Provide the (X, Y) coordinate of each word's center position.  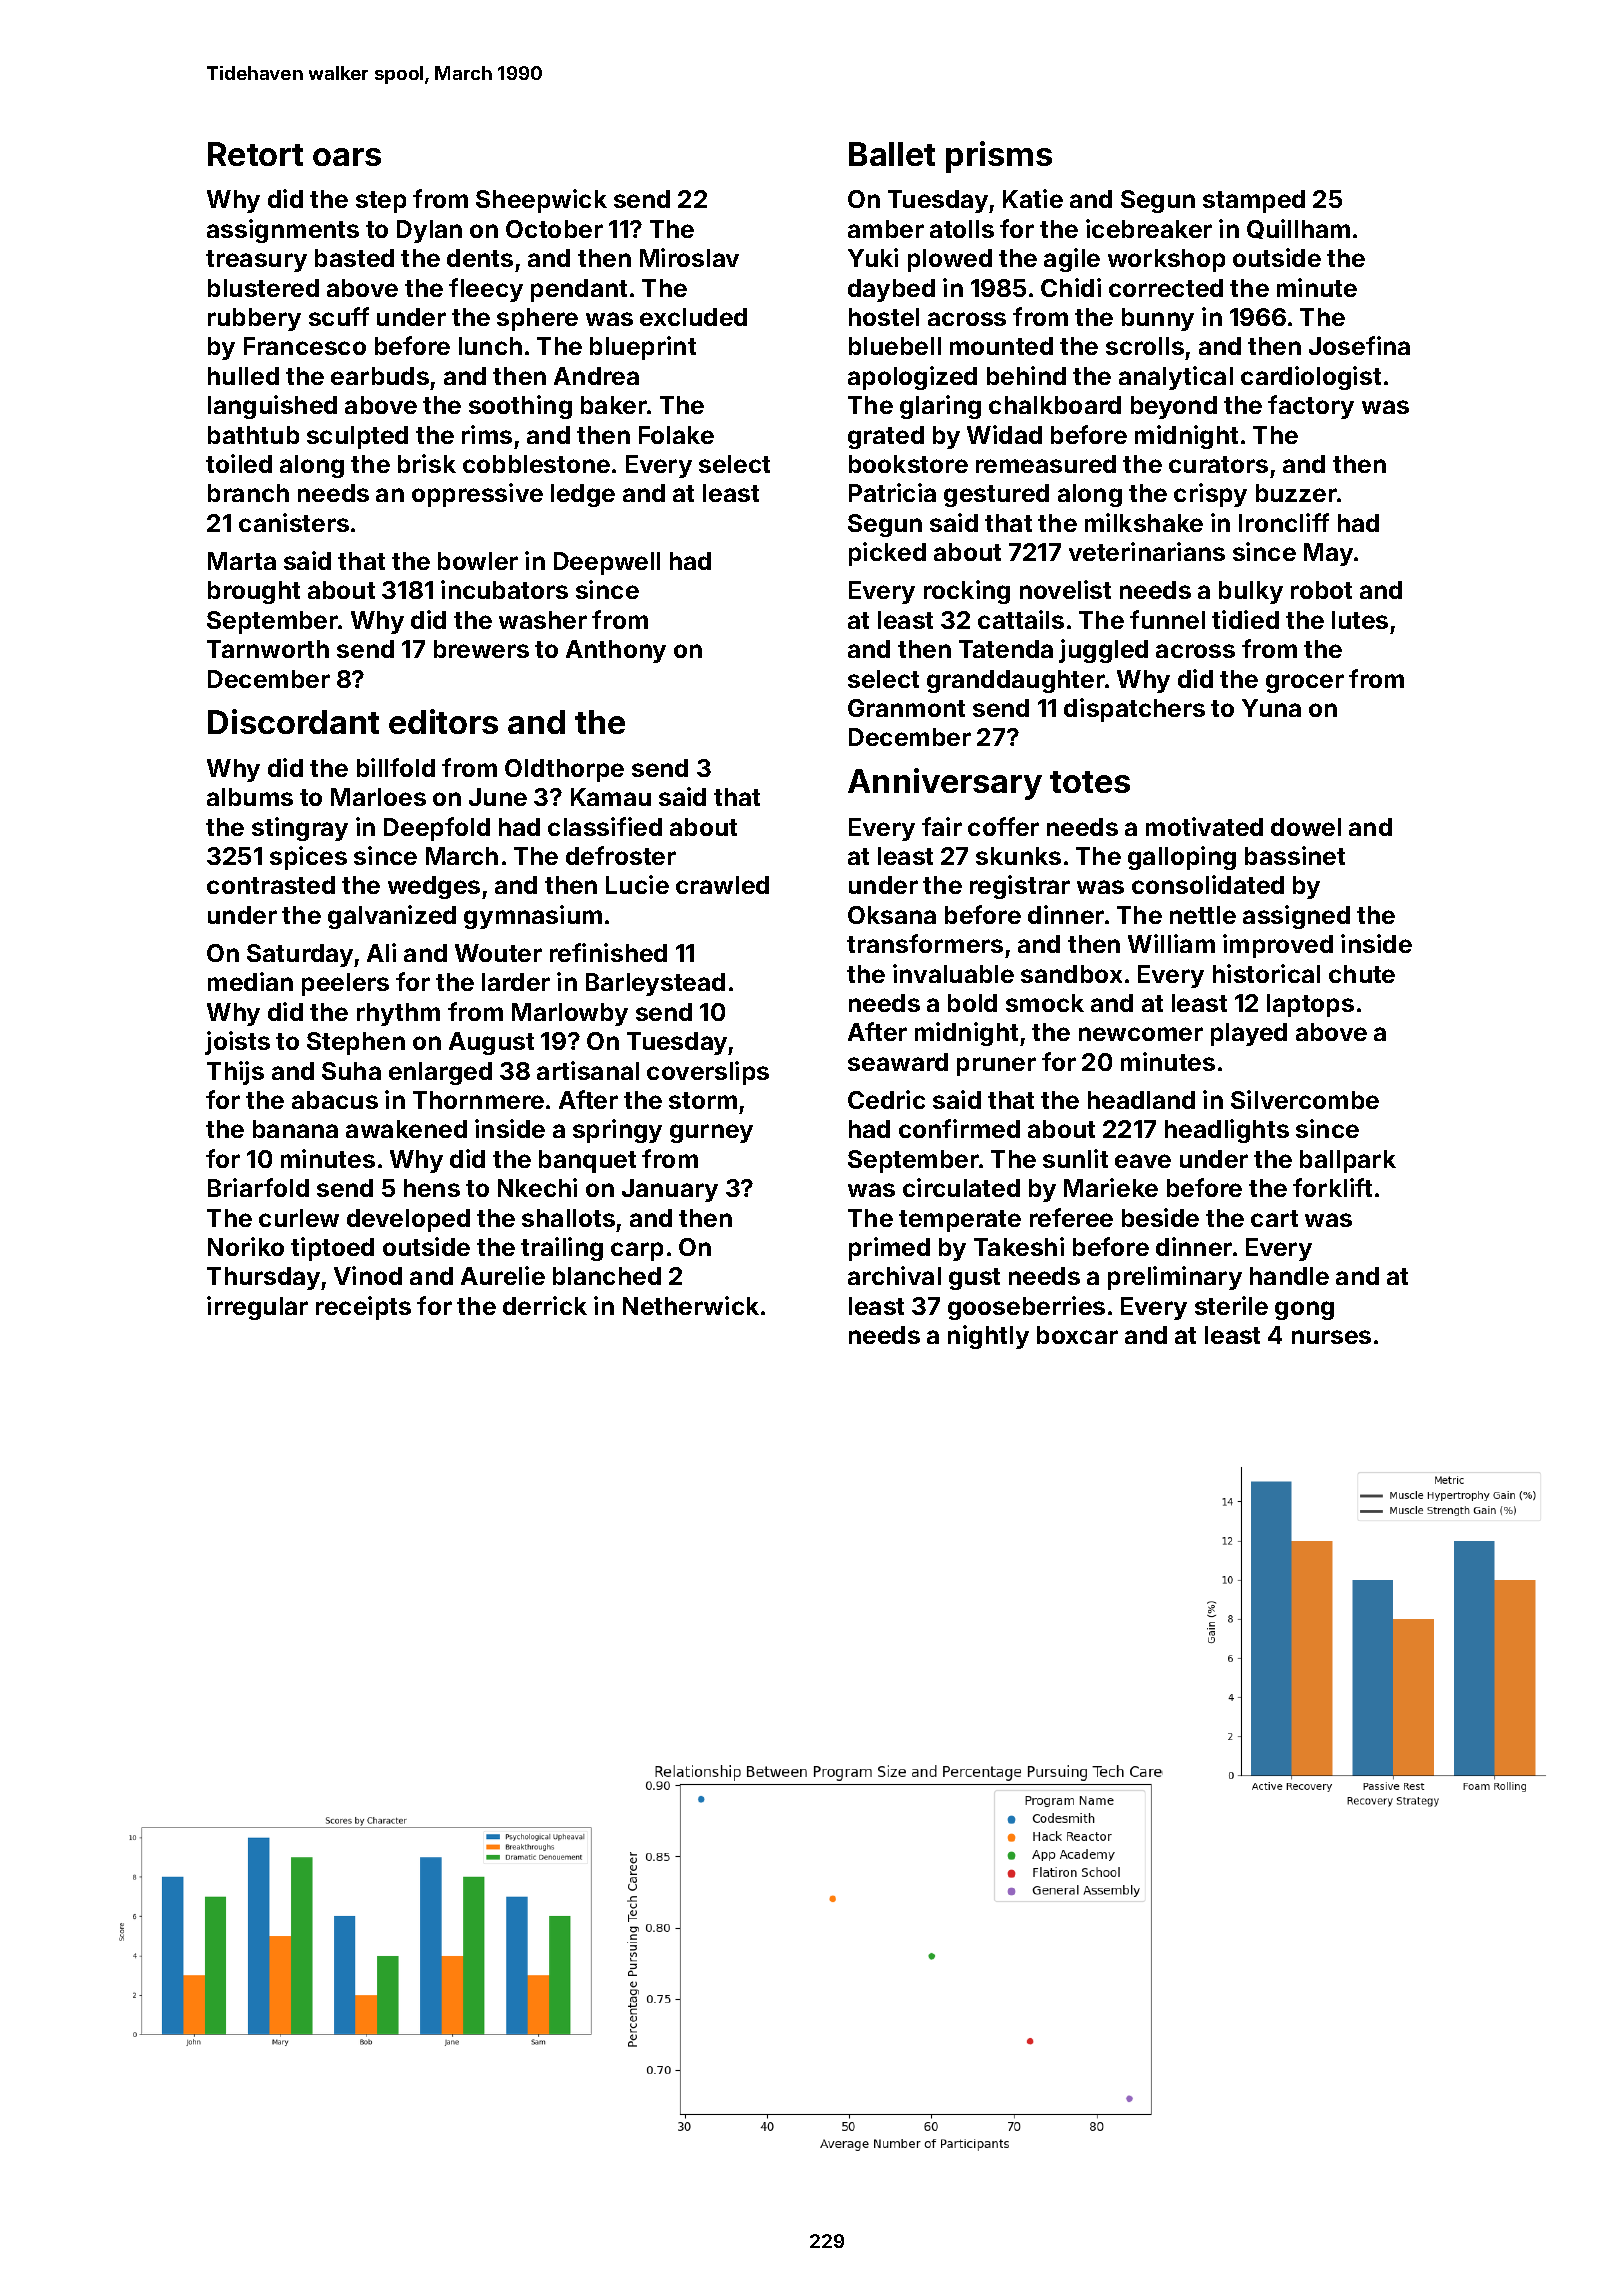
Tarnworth (268, 649)
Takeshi (1019, 1246)
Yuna (1271, 708)
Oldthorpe (564, 770)
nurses (1331, 1337)
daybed (891, 290)
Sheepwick (541, 201)
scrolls (1145, 346)
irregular (257, 1308)
